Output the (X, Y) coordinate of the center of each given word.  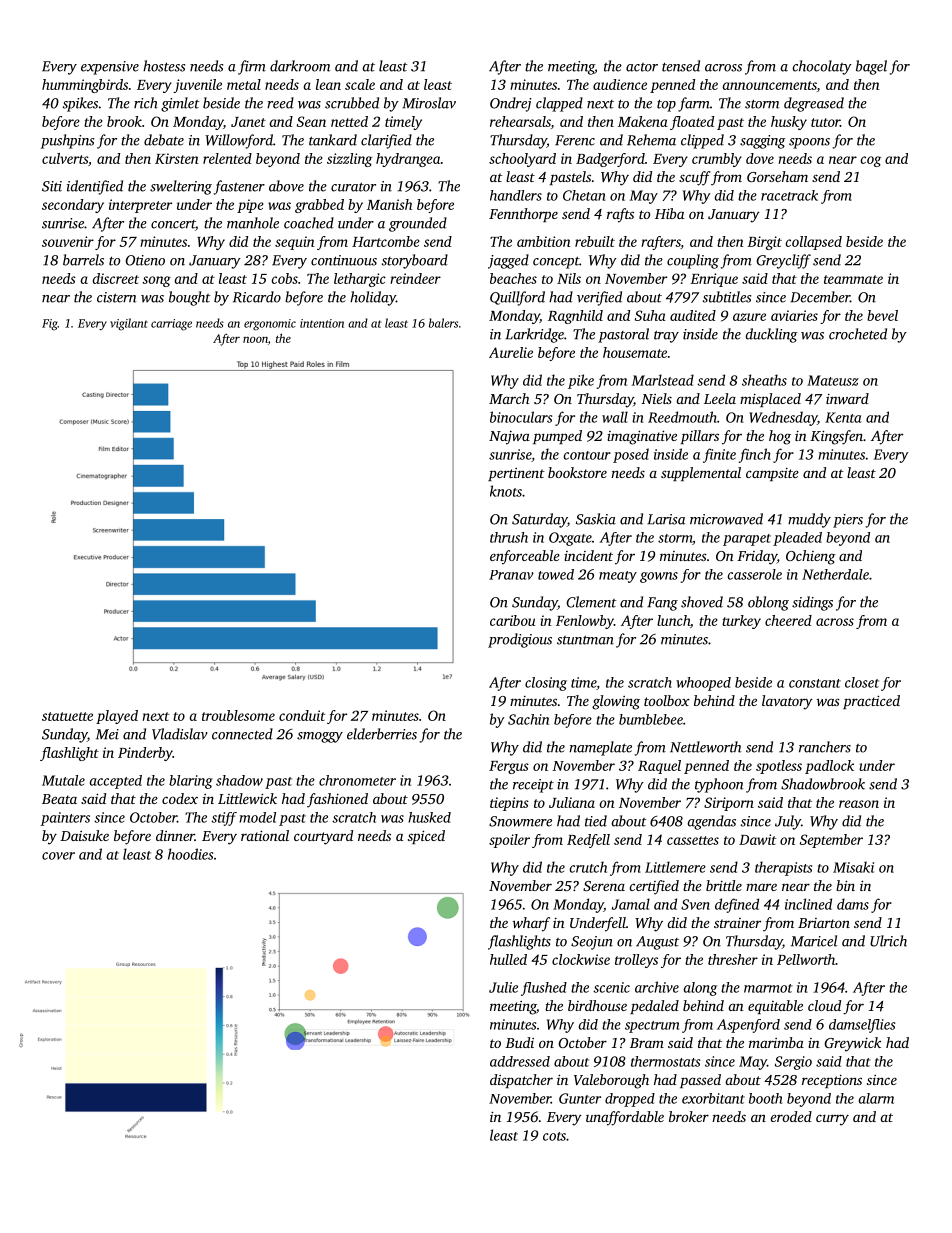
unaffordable (625, 1118)
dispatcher (521, 1081)
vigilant (129, 324)
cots (554, 1136)
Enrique (714, 280)
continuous (344, 260)
